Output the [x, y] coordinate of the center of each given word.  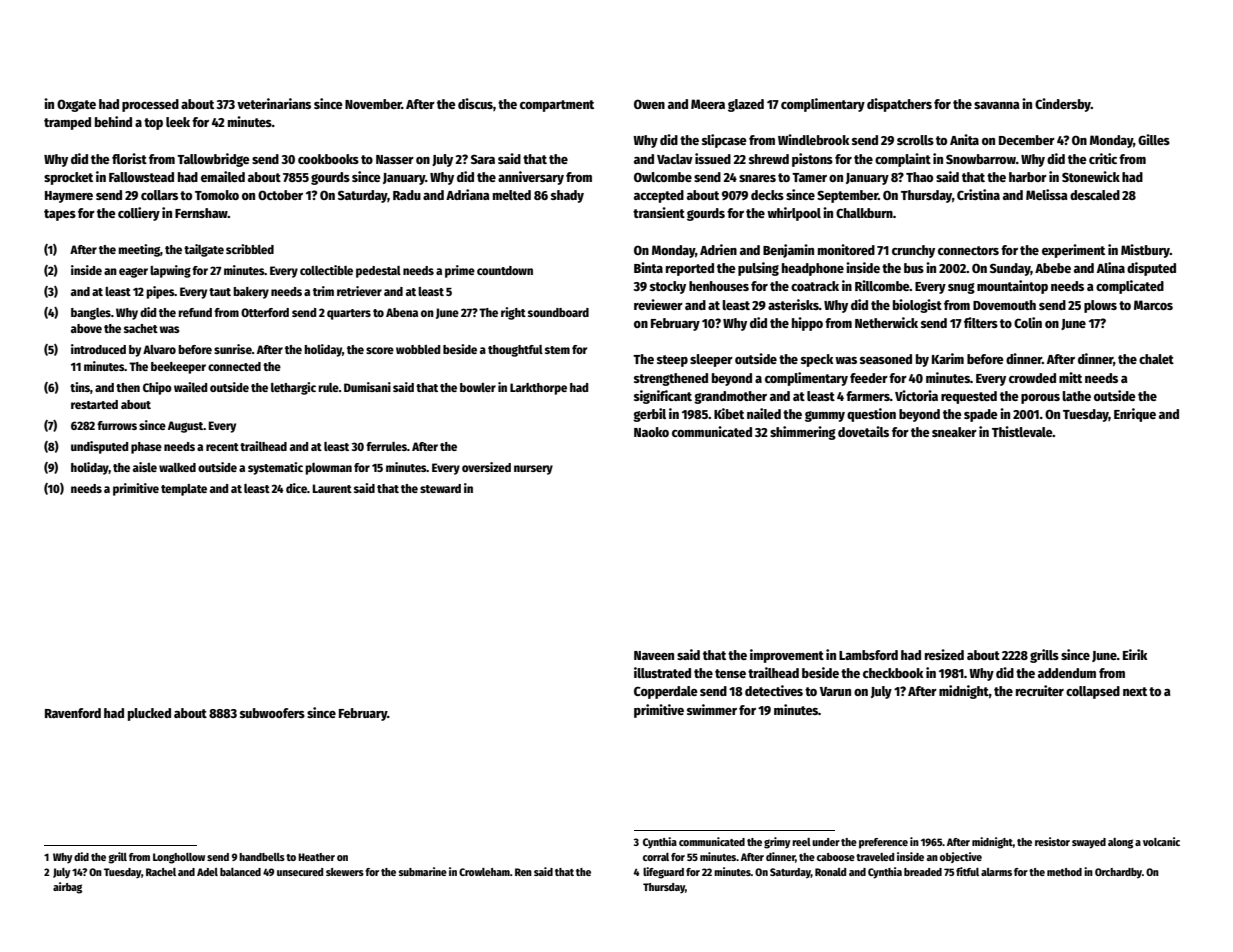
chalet [1156, 359]
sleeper [711, 360]
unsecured [300, 872]
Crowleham [484, 872]
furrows [117, 425]
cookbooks [328, 159]
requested [969, 397]
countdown [505, 270]
